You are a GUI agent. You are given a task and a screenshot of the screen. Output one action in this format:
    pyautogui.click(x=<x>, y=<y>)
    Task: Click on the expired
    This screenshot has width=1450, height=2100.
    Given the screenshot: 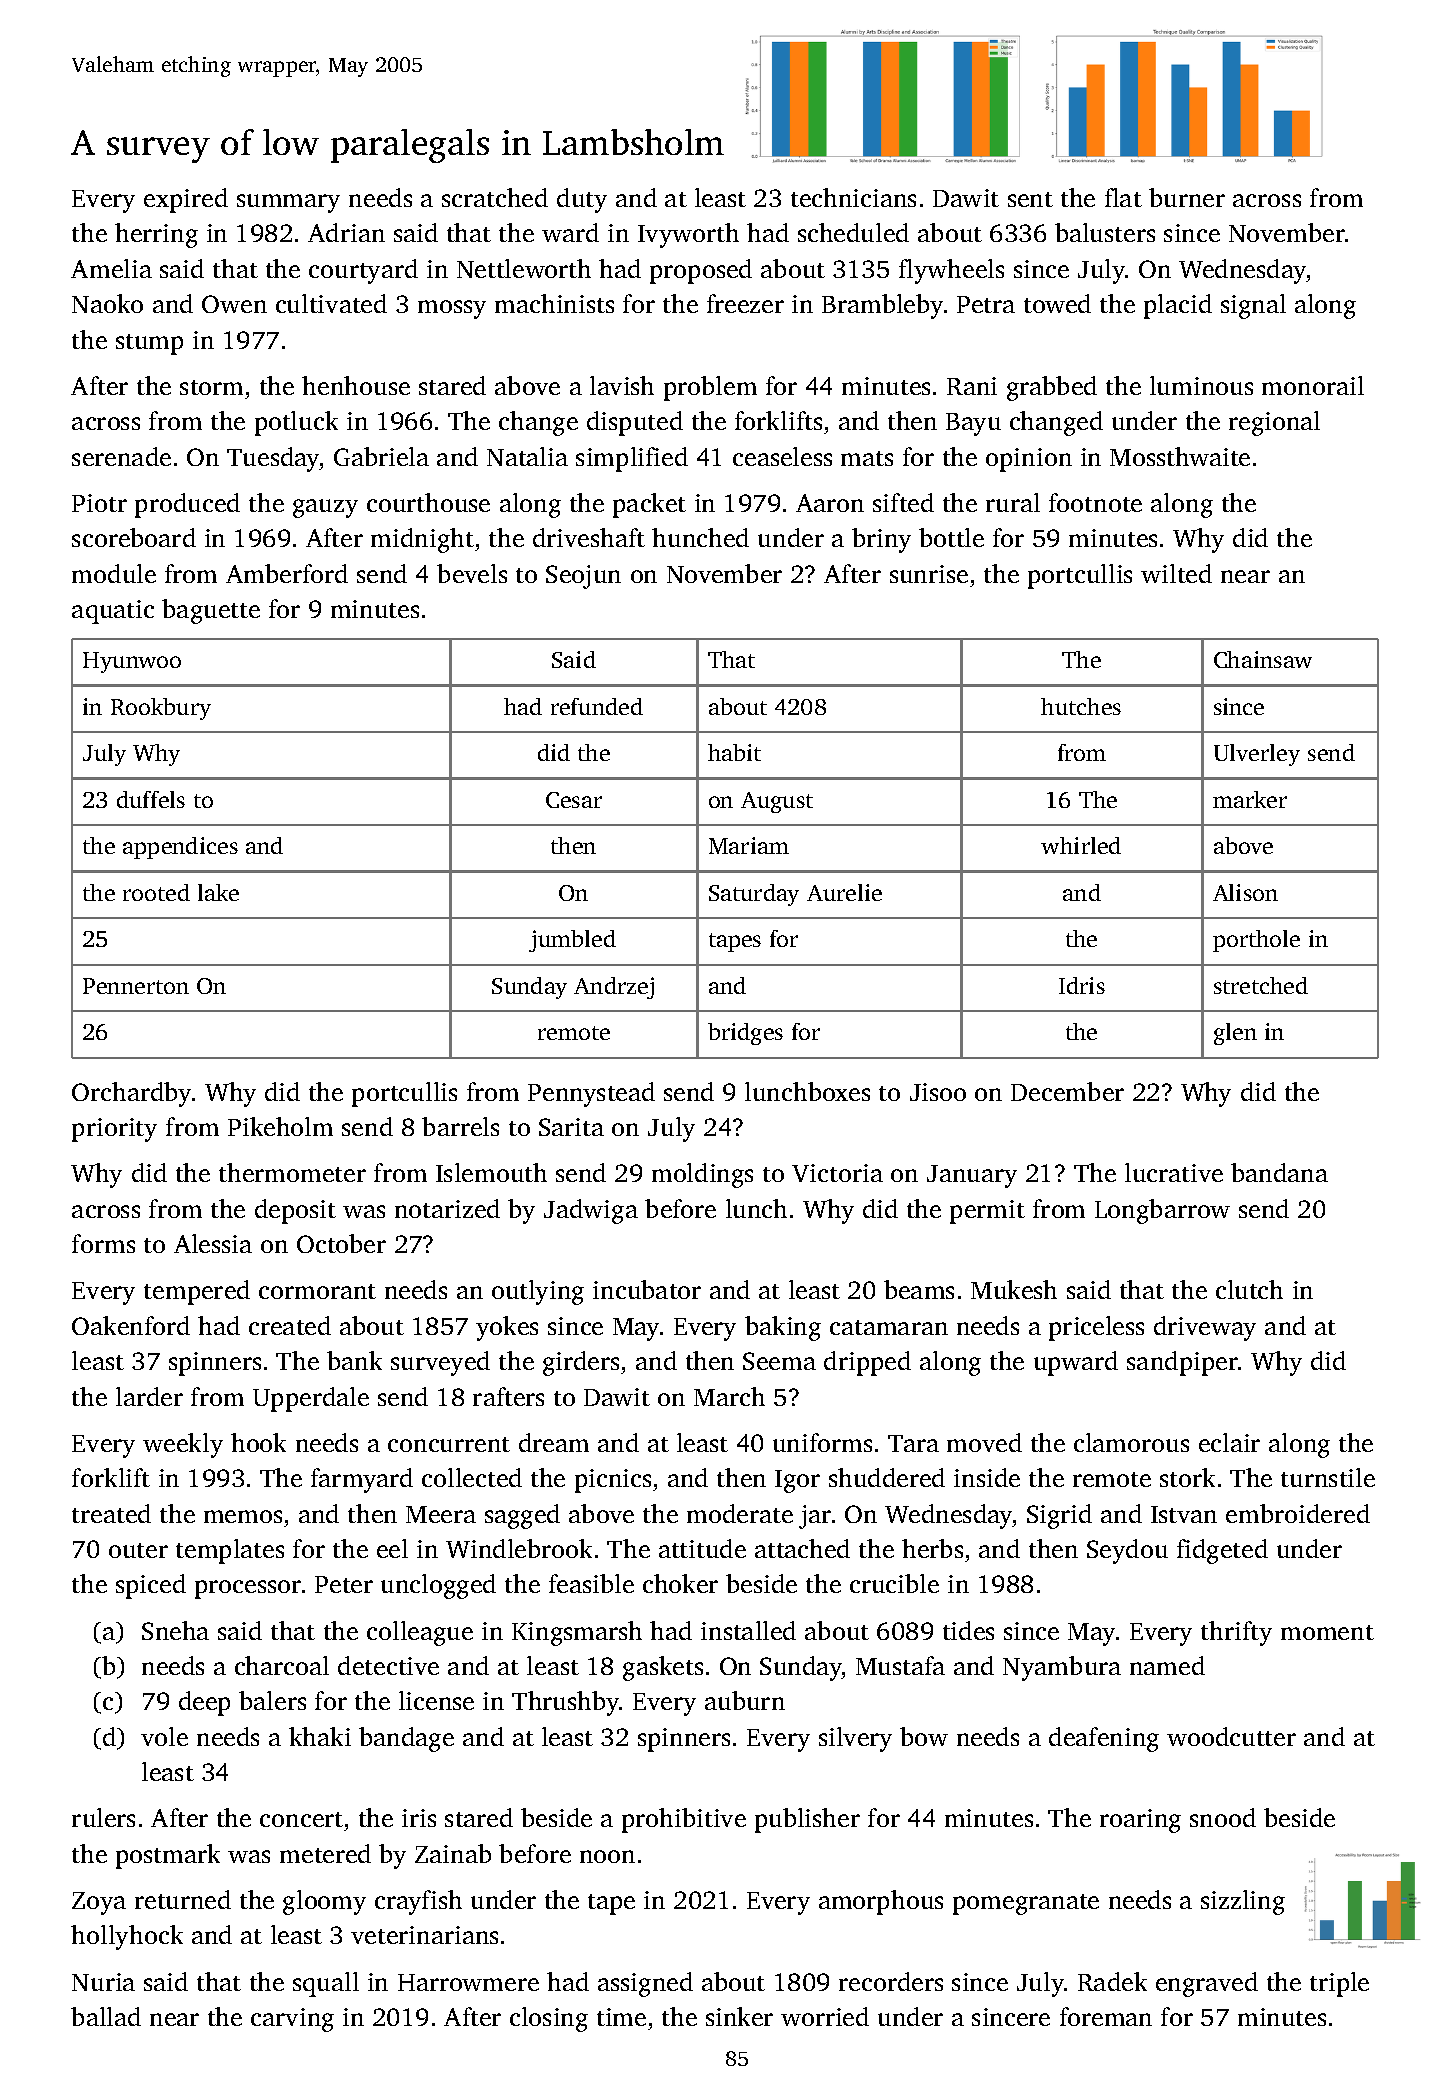 What is the action you would take?
    pyautogui.click(x=186, y=200)
